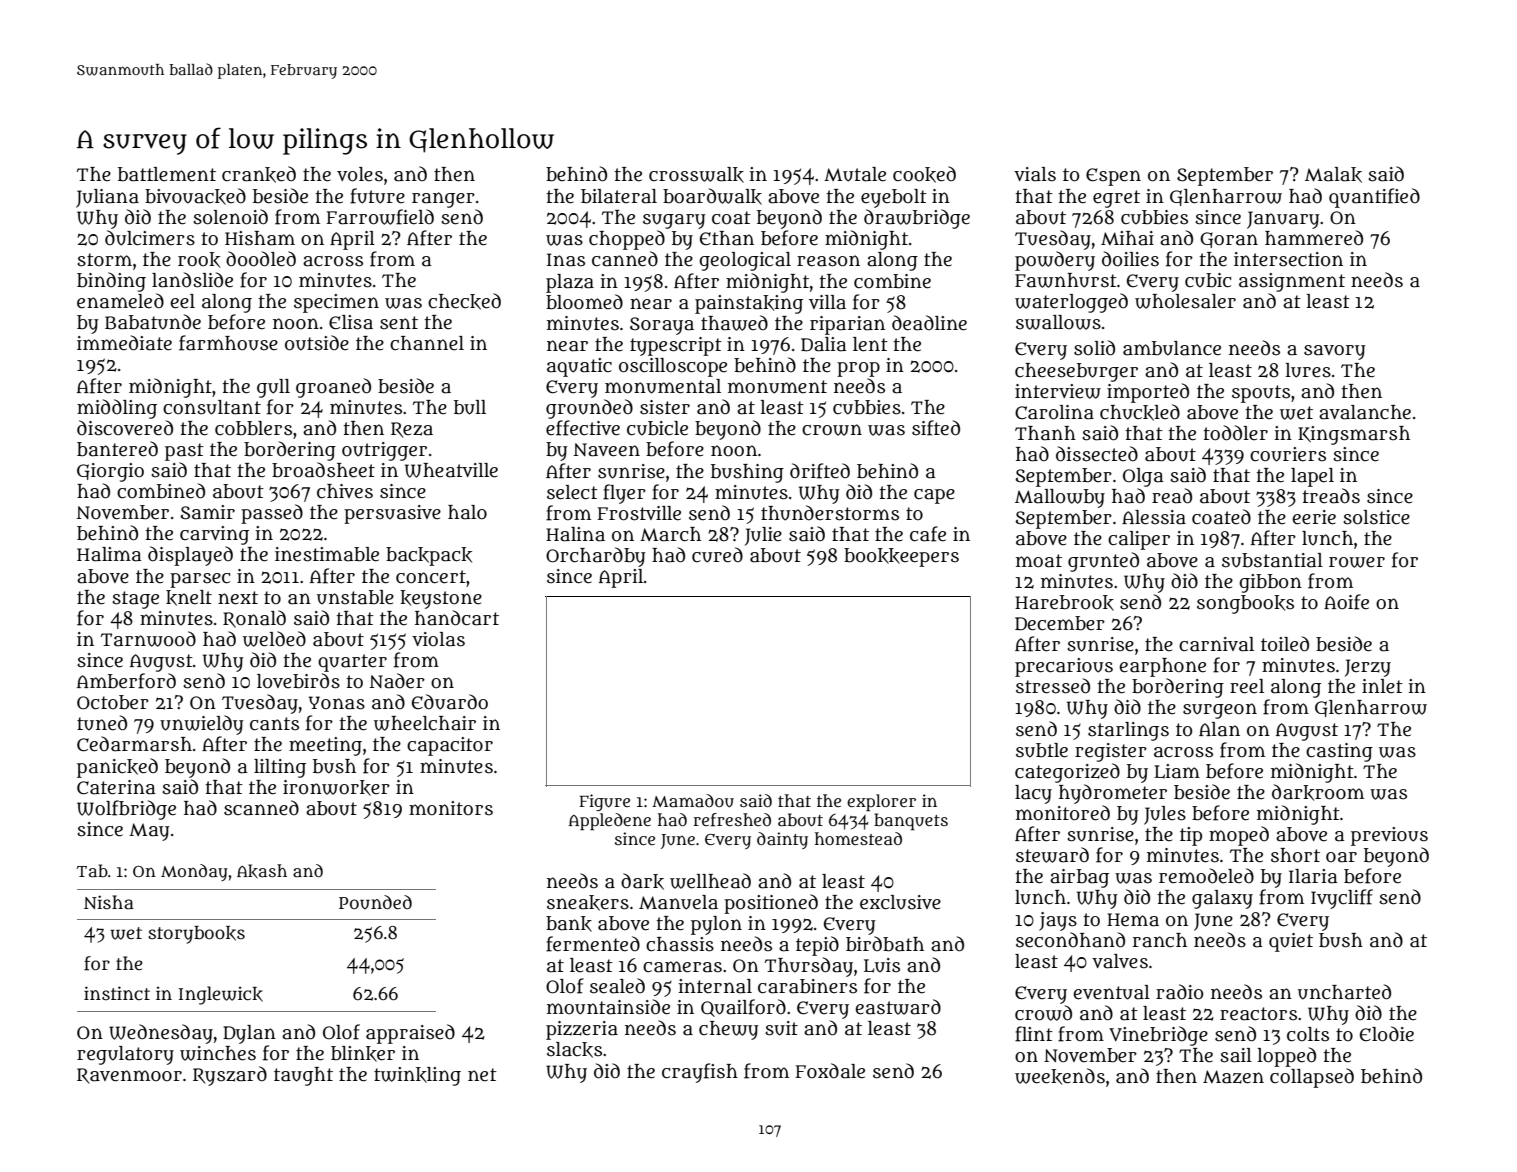  I want to click on dissected, so click(1097, 454).
